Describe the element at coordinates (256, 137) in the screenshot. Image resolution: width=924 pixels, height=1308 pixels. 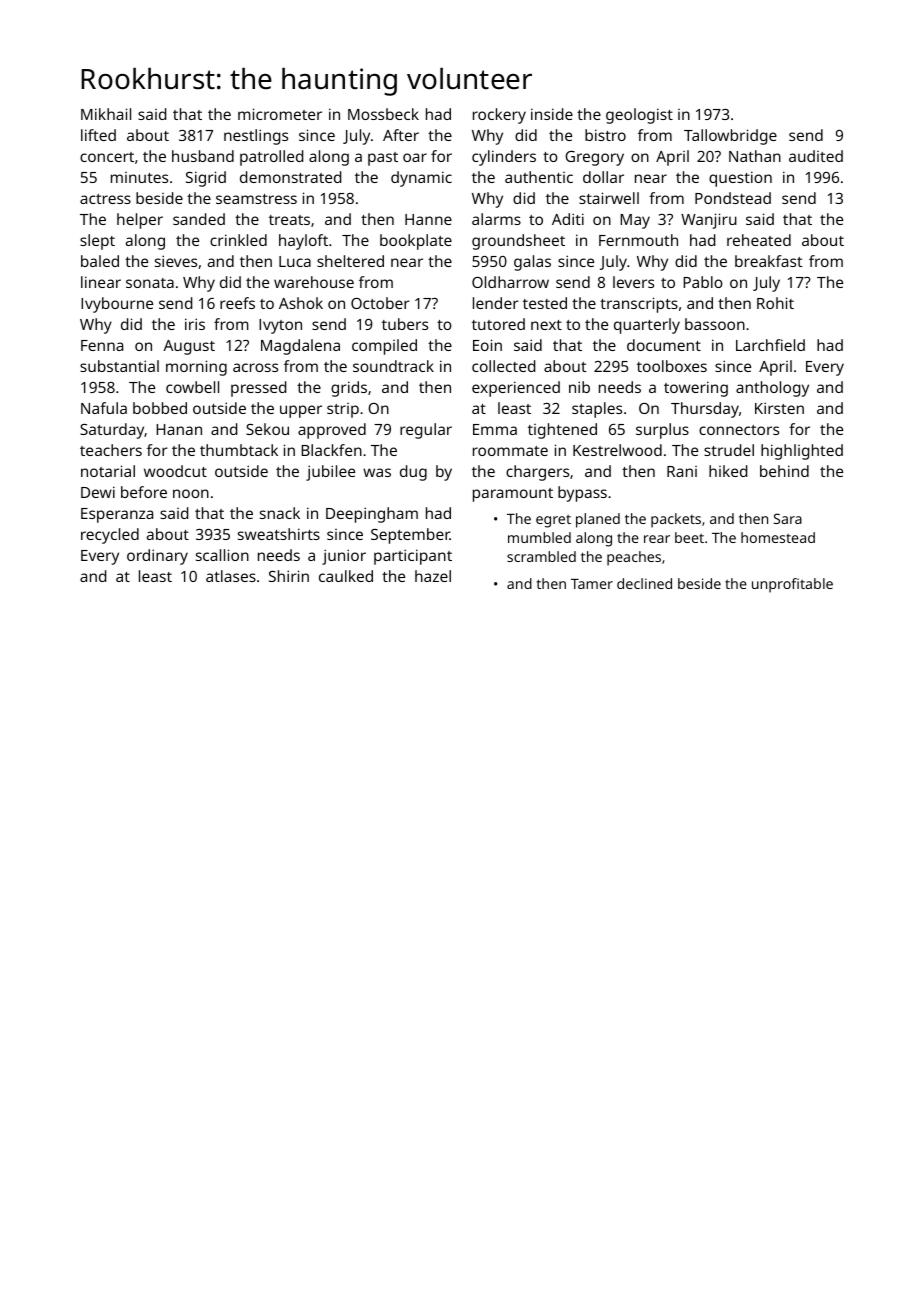
I see `nestlings` at that location.
